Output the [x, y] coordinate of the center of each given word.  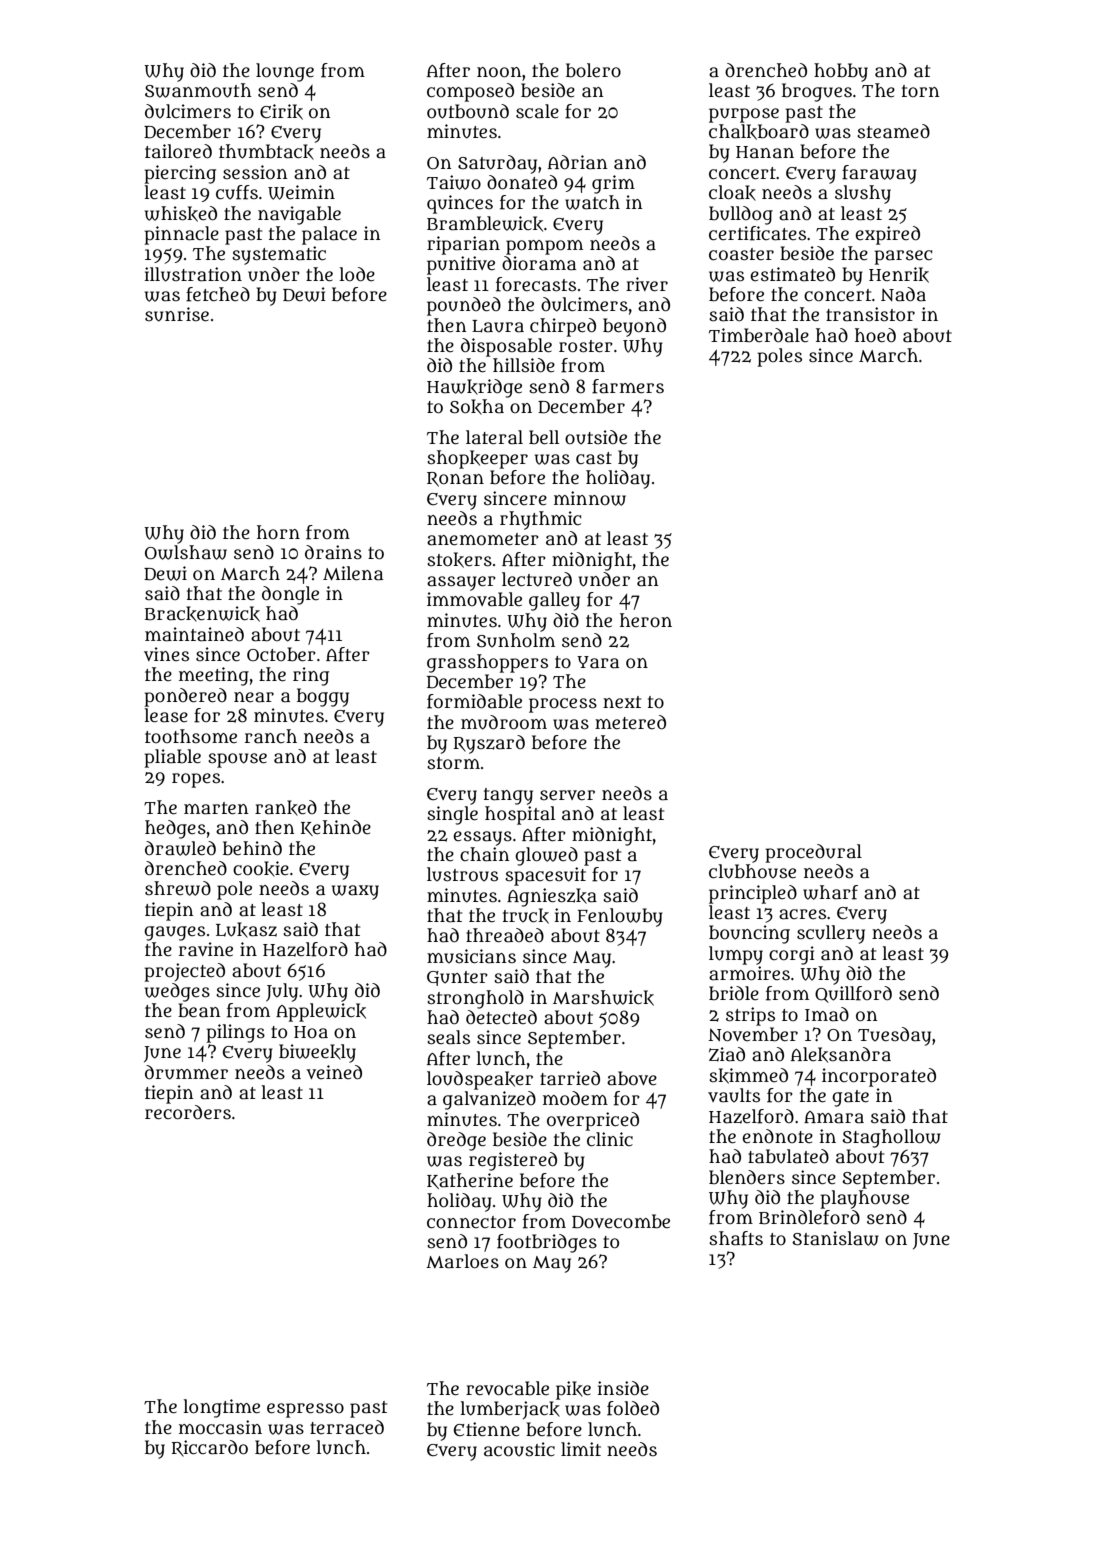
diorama [539, 263]
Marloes [462, 1261]
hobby [841, 72]
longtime [222, 1408]
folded [633, 1408]
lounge [285, 72]
